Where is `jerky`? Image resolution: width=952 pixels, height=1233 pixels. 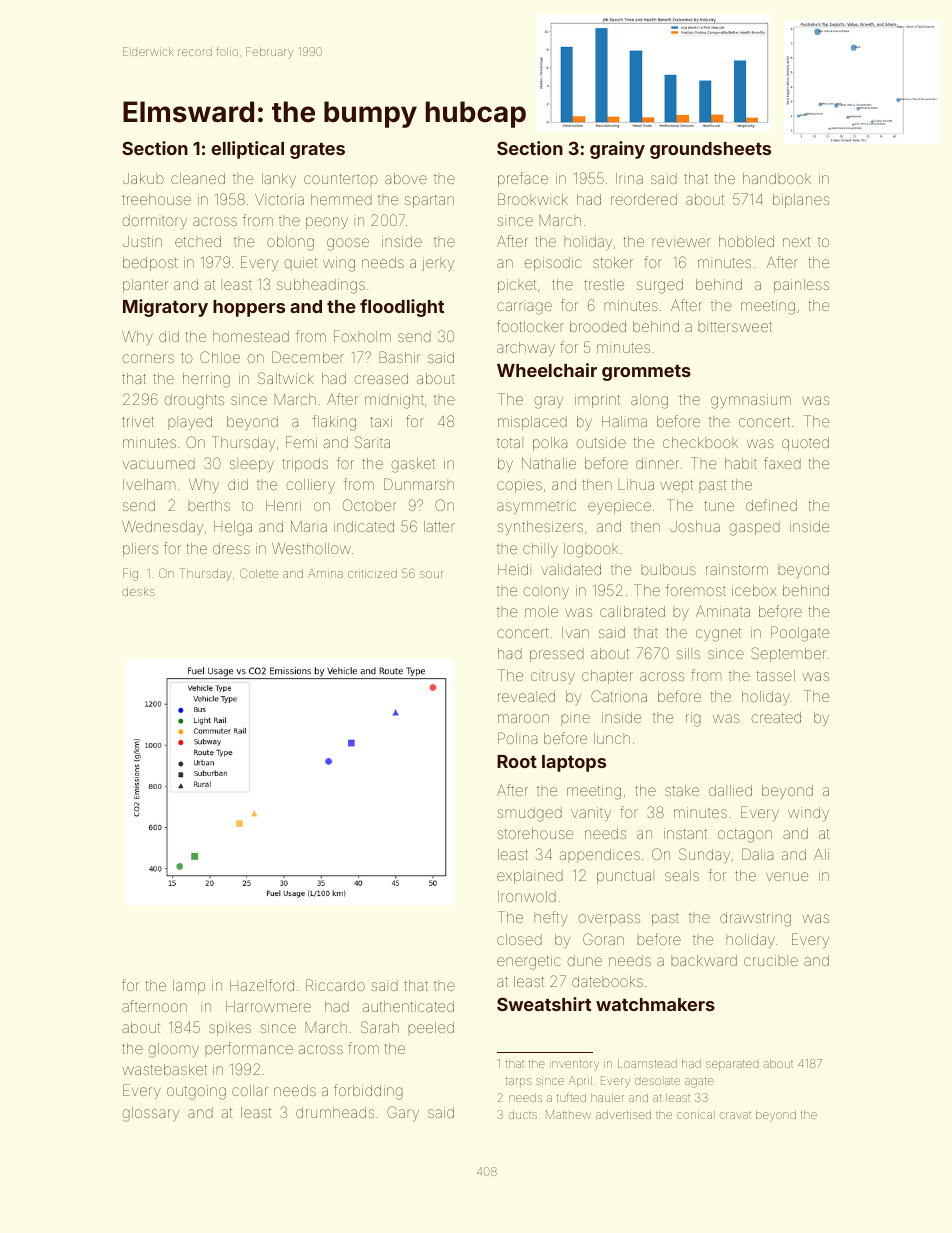 jerky is located at coordinates (438, 264).
